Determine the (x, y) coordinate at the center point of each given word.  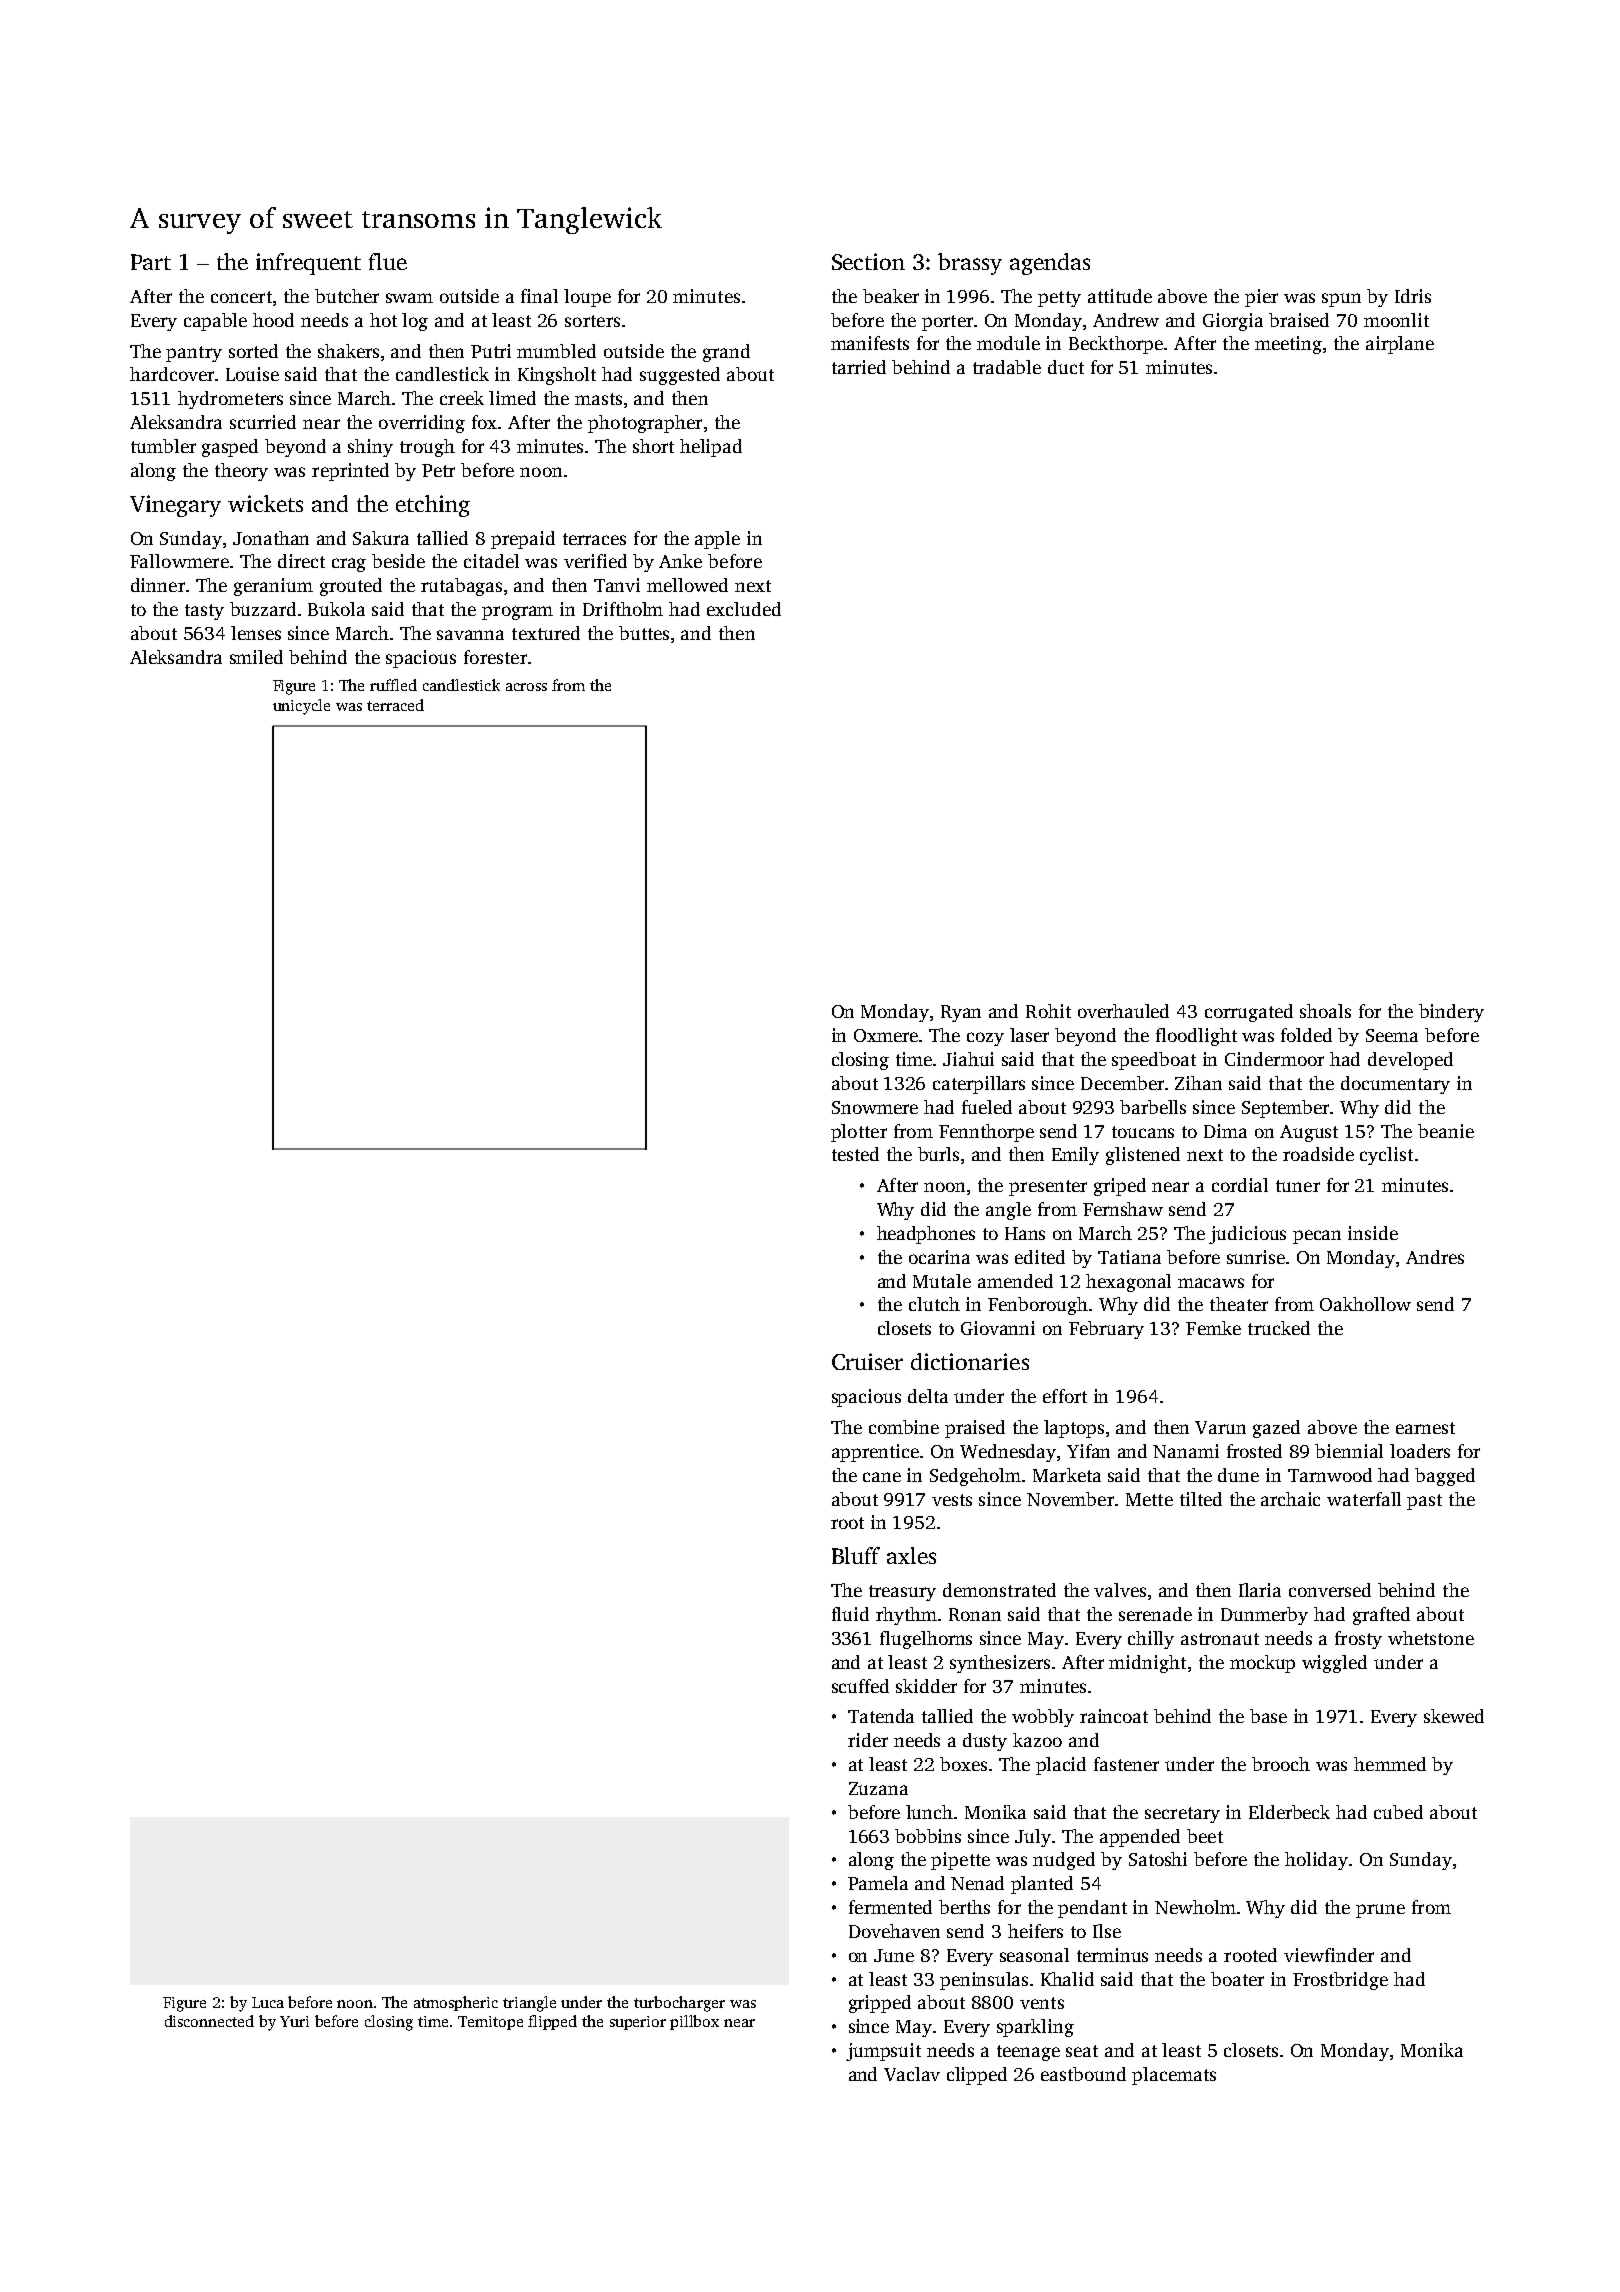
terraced (395, 705)
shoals (1325, 1011)
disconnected (209, 2021)
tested (855, 1154)
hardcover (172, 374)
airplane (1400, 345)
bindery (1451, 1013)
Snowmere (875, 1107)
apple (717, 540)
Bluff (856, 1555)
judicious (1247, 1235)
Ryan (961, 1013)
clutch (934, 1304)
